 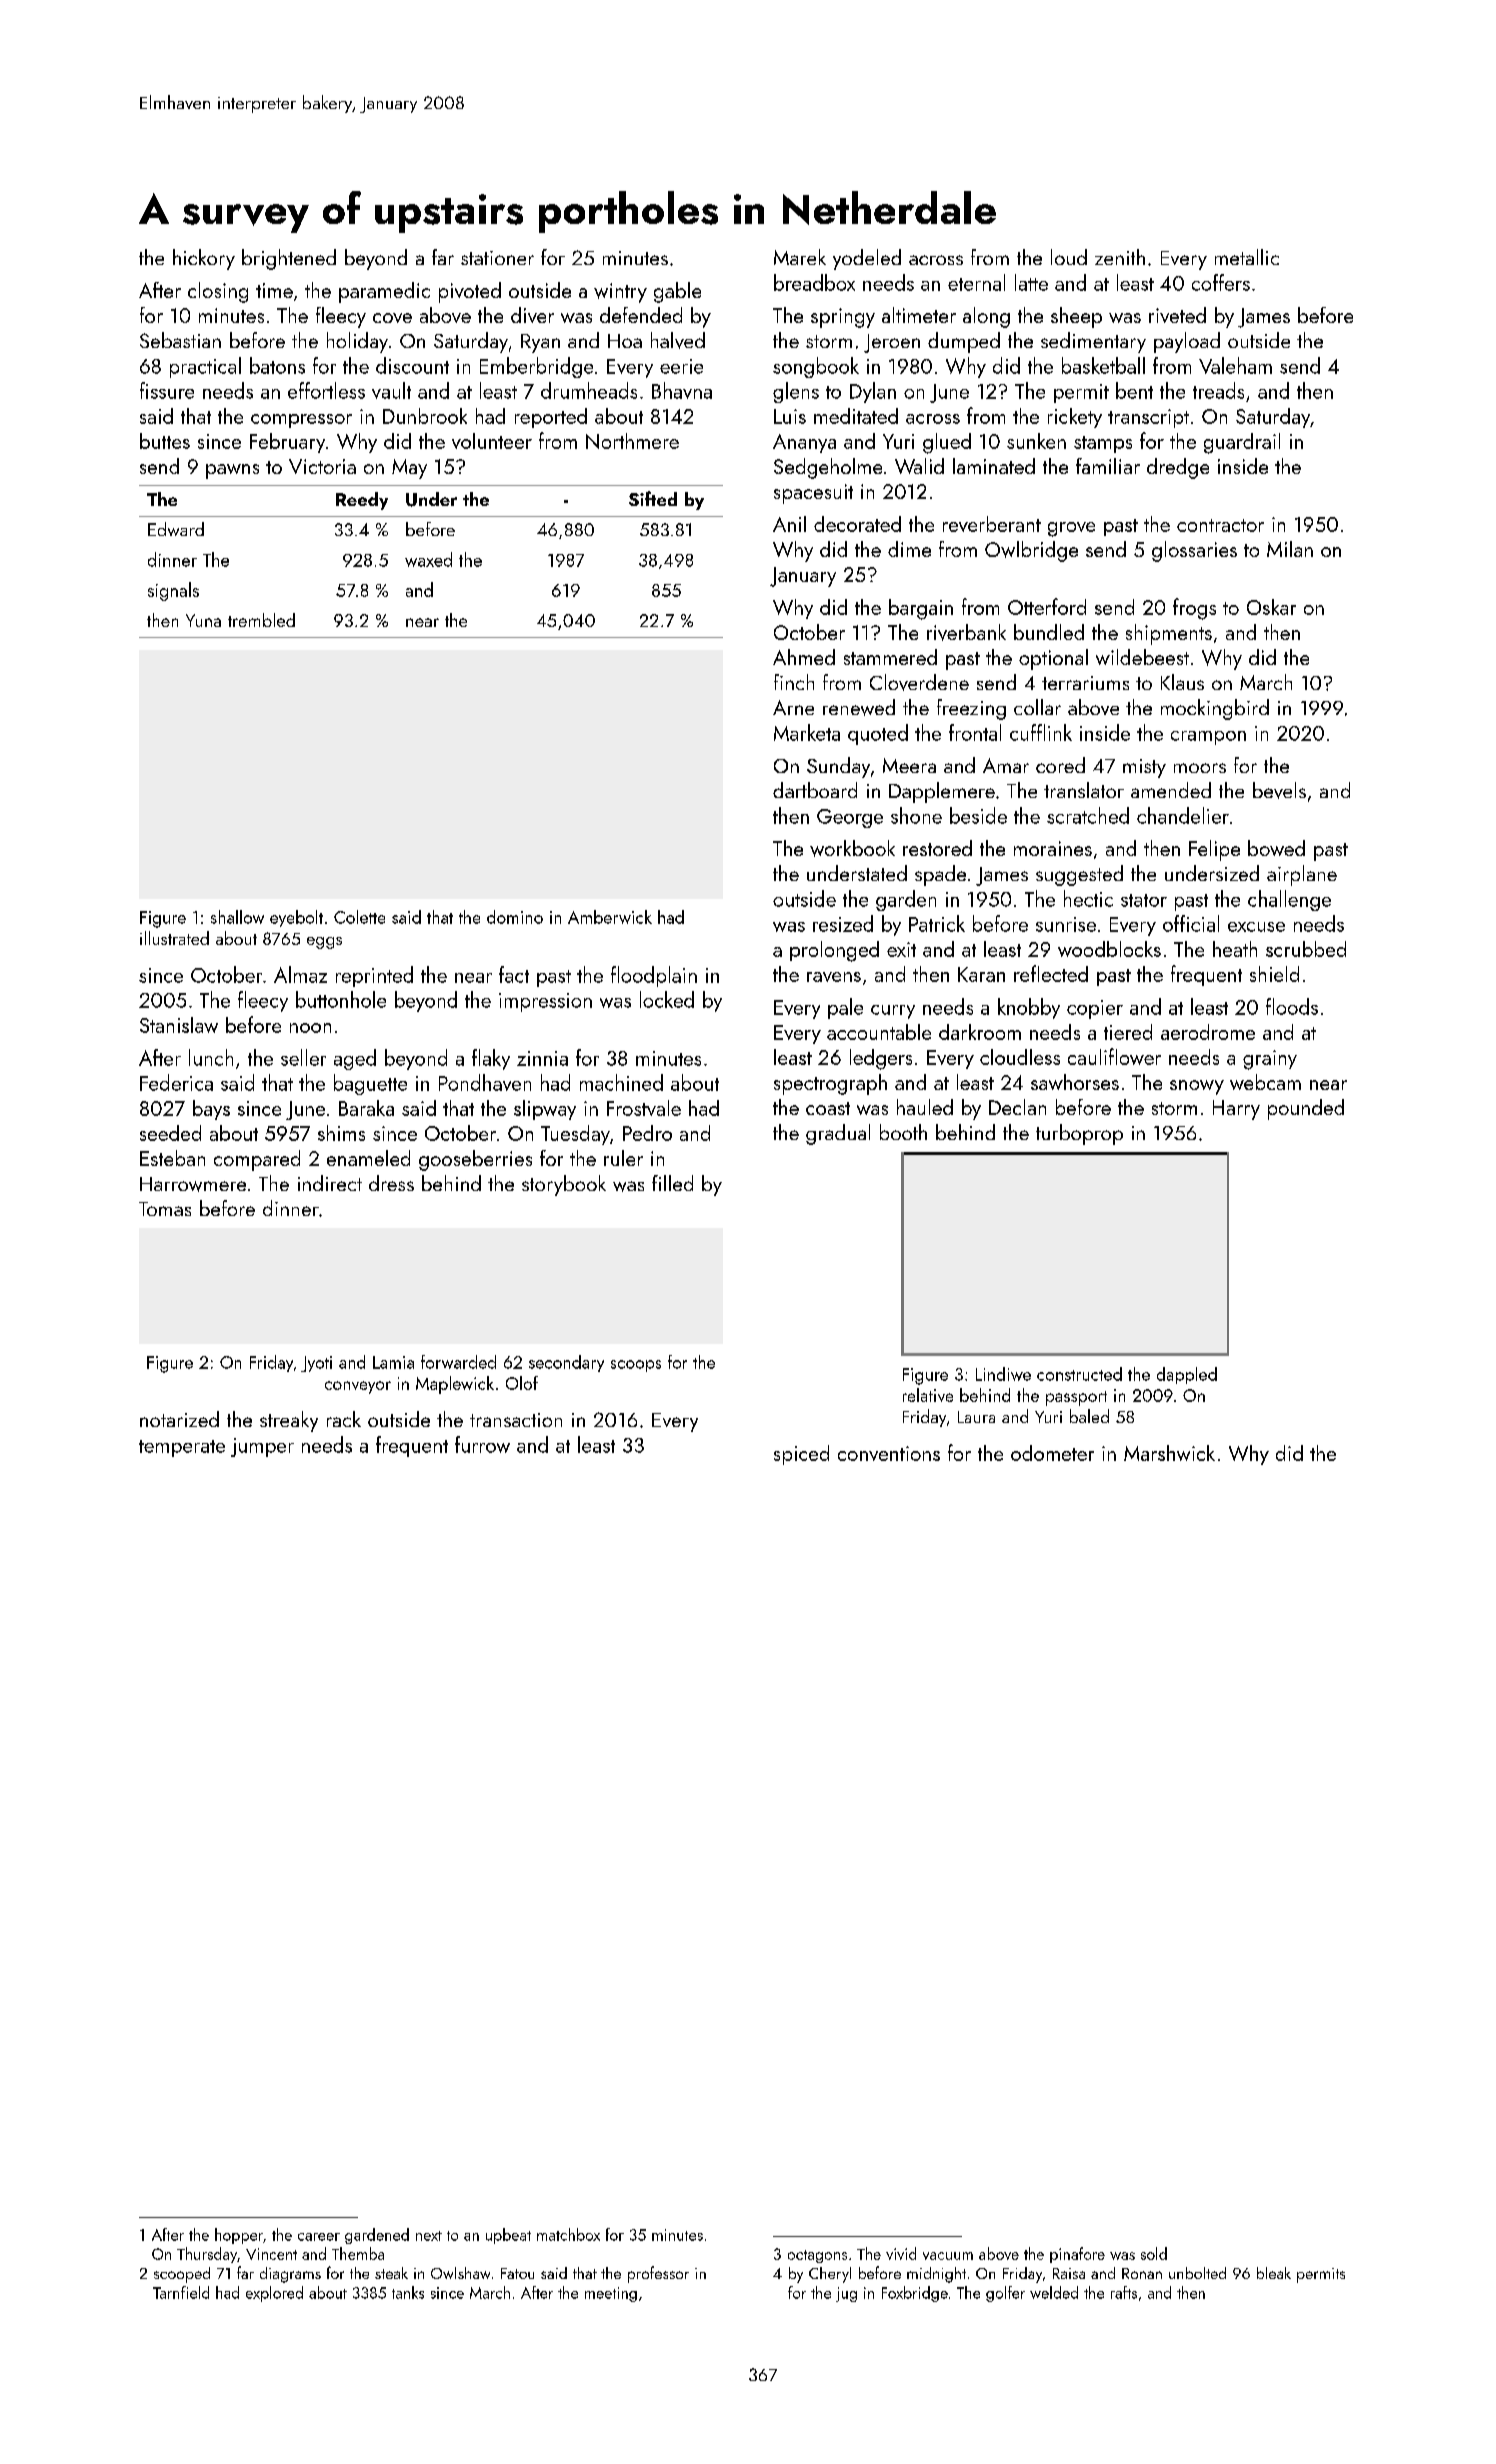 I want to click on grove, so click(x=1071, y=529).
